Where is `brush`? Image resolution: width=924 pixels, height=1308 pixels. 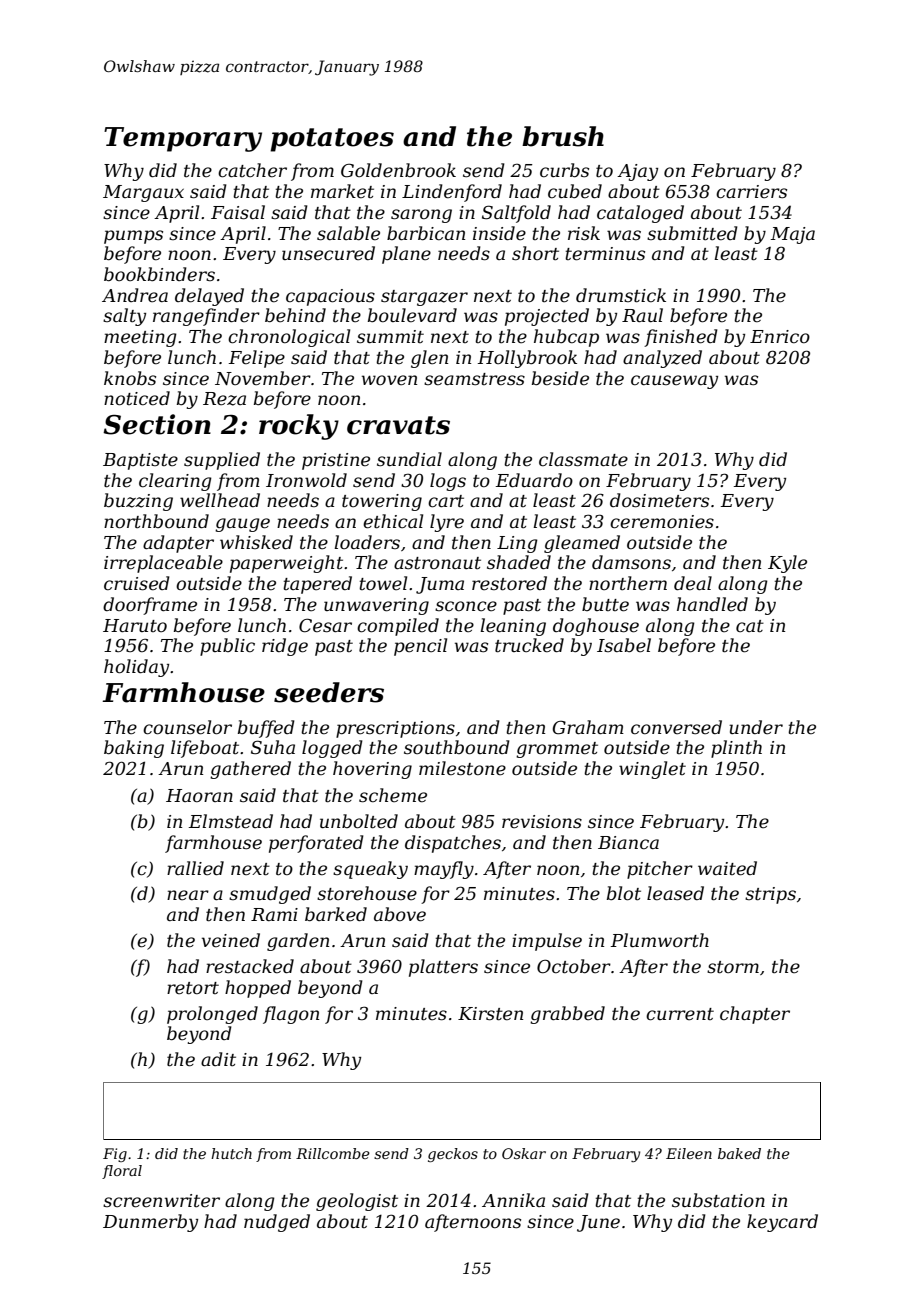 brush is located at coordinates (563, 136).
